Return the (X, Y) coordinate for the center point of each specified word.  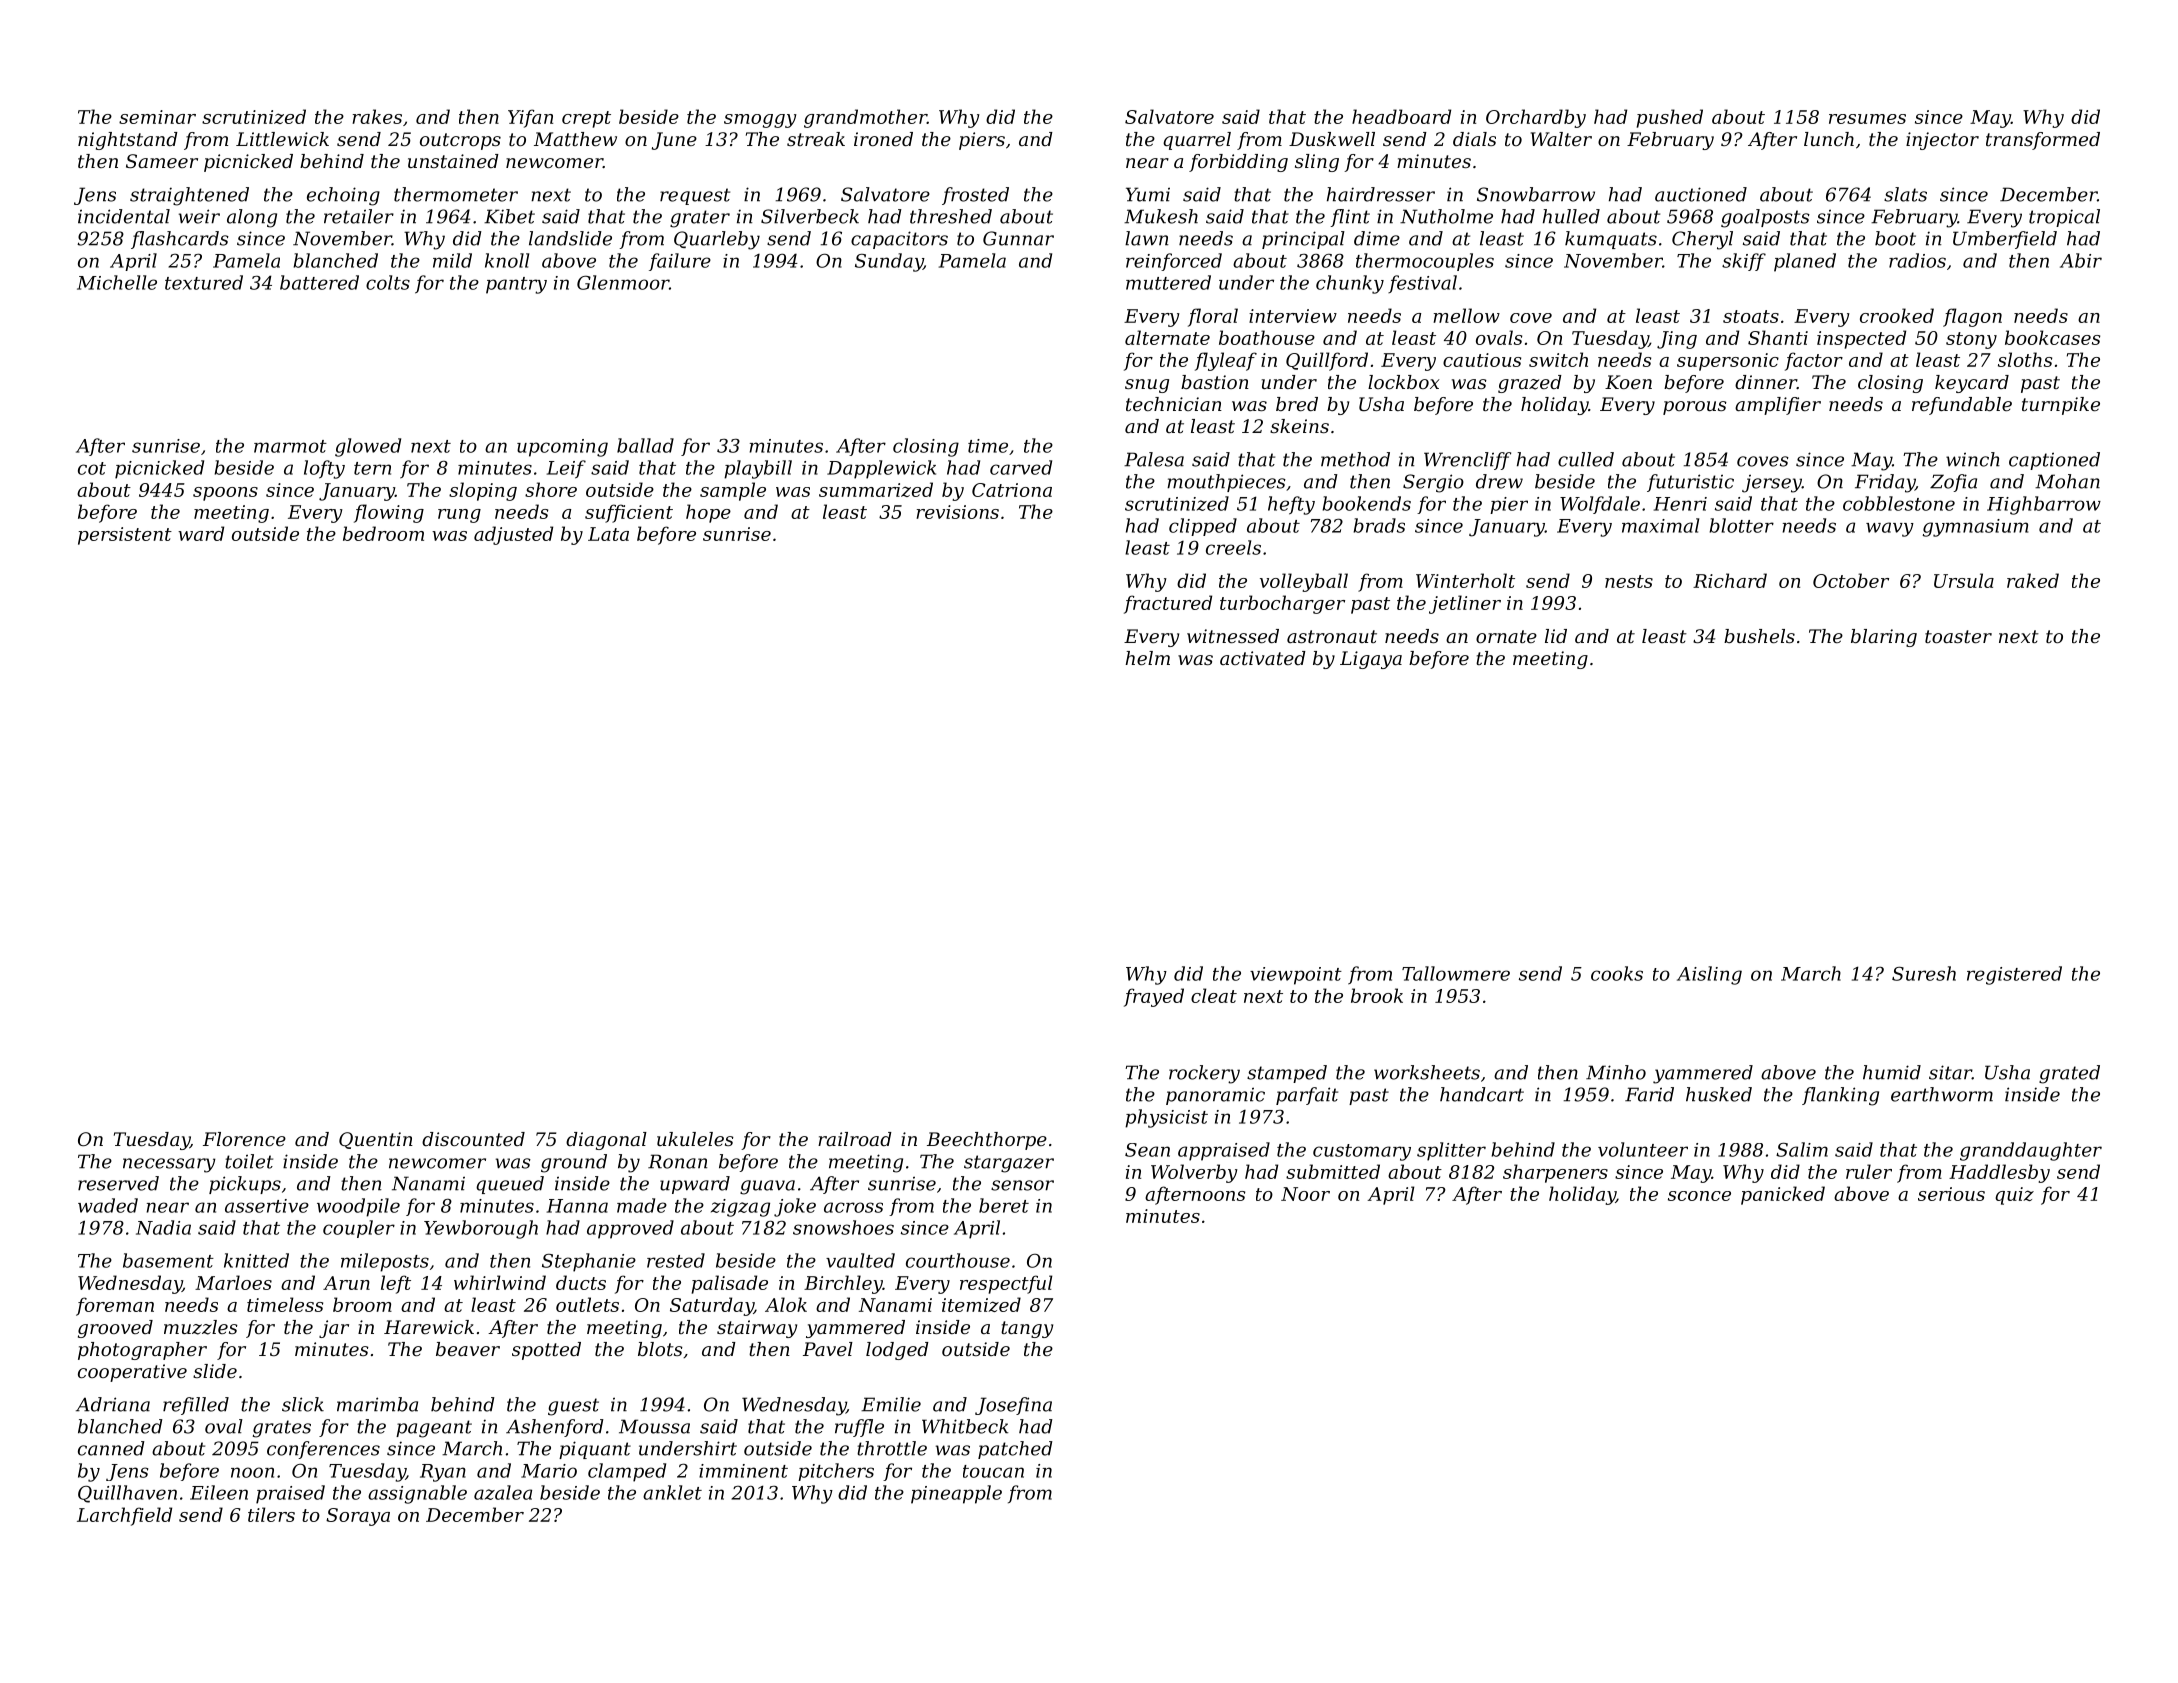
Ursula (1964, 580)
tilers (271, 1514)
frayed (1154, 997)
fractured (1168, 604)
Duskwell (1332, 139)
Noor (1305, 1194)
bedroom (383, 533)
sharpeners (1555, 1173)
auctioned (1701, 194)
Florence (244, 1139)
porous (1695, 408)
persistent (125, 536)
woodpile (358, 1207)
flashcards (180, 240)
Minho (1616, 1072)
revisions (957, 512)
